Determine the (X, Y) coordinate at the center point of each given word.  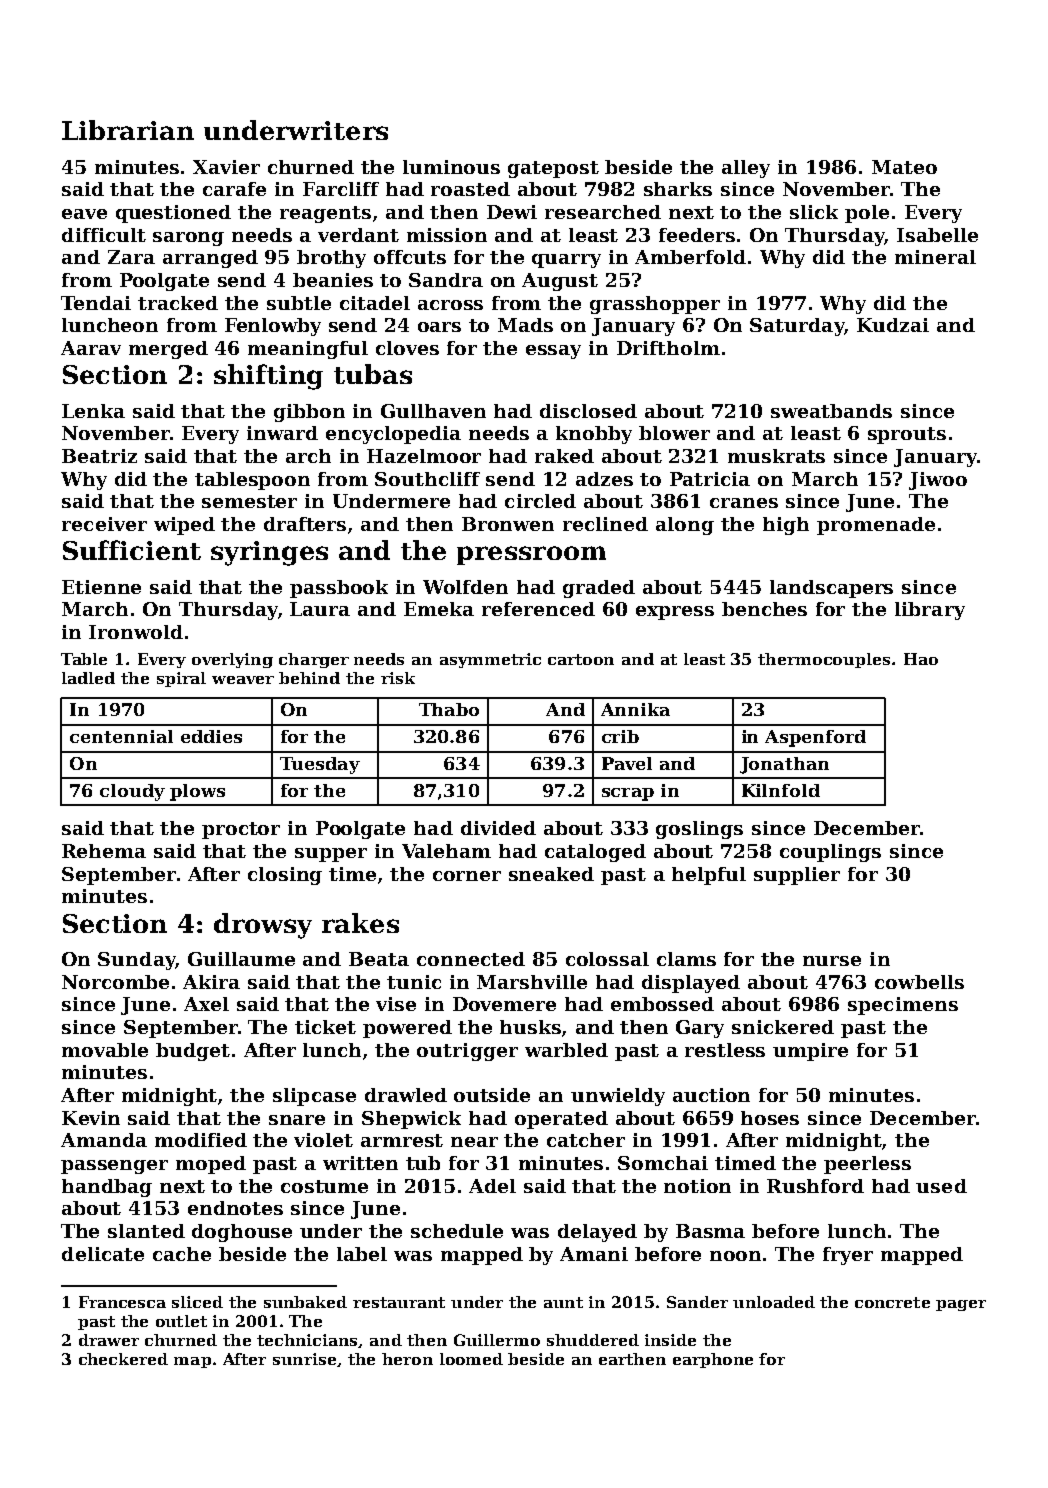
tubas (373, 374)
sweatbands (831, 411)
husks (530, 1027)
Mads (525, 325)
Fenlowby (273, 327)
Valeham (446, 851)
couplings (830, 853)
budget (193, 1052)
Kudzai (893, 325)
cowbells (919, 982)
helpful (709, 876)
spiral (181, 679)
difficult (104, 235)
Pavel (627, 763)
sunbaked (305, 1302)
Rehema (104, 851)
